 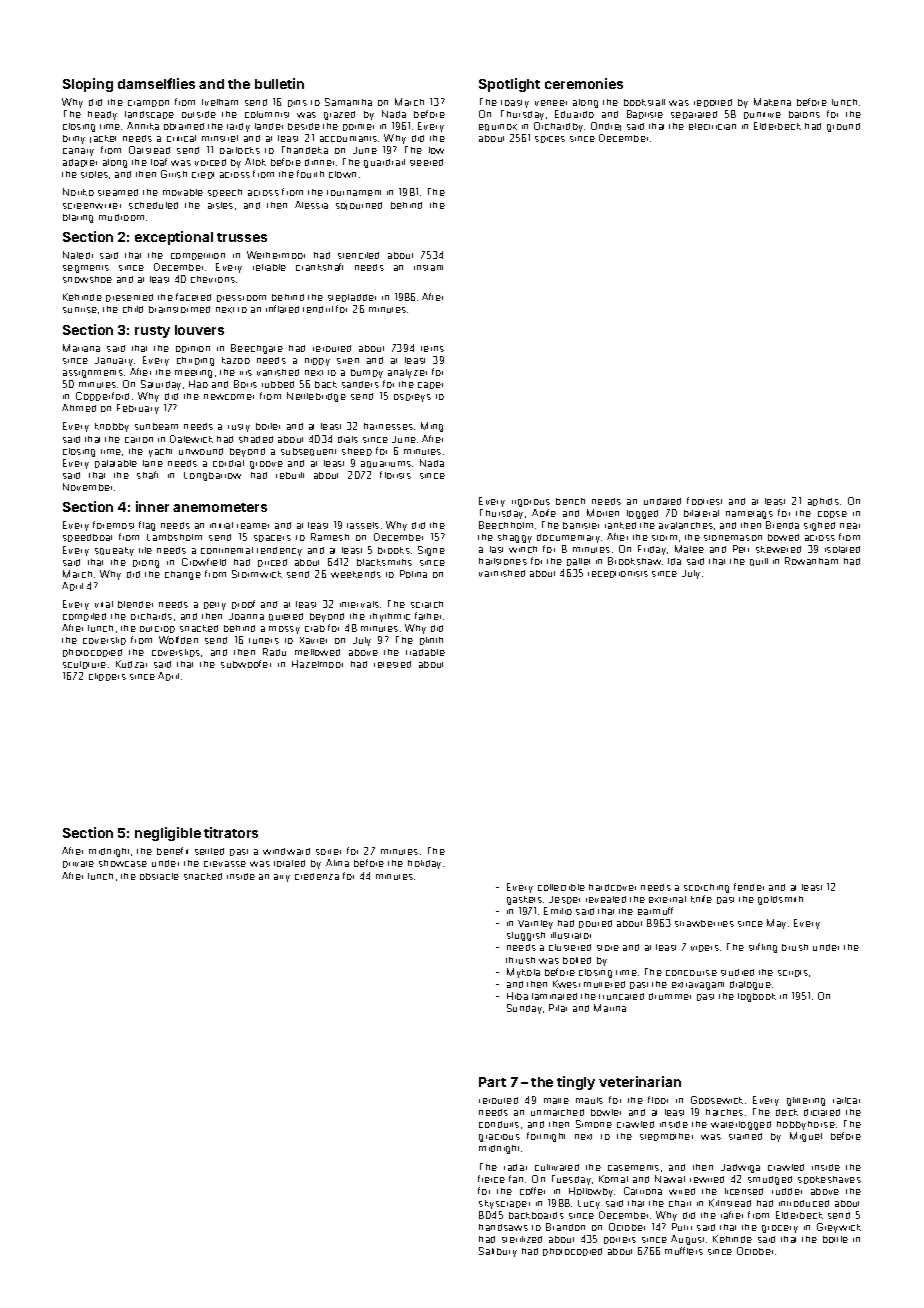 What do you see at coordinates (843, 127) in the image?
I see `ground` at bounding box center [843, 127].
